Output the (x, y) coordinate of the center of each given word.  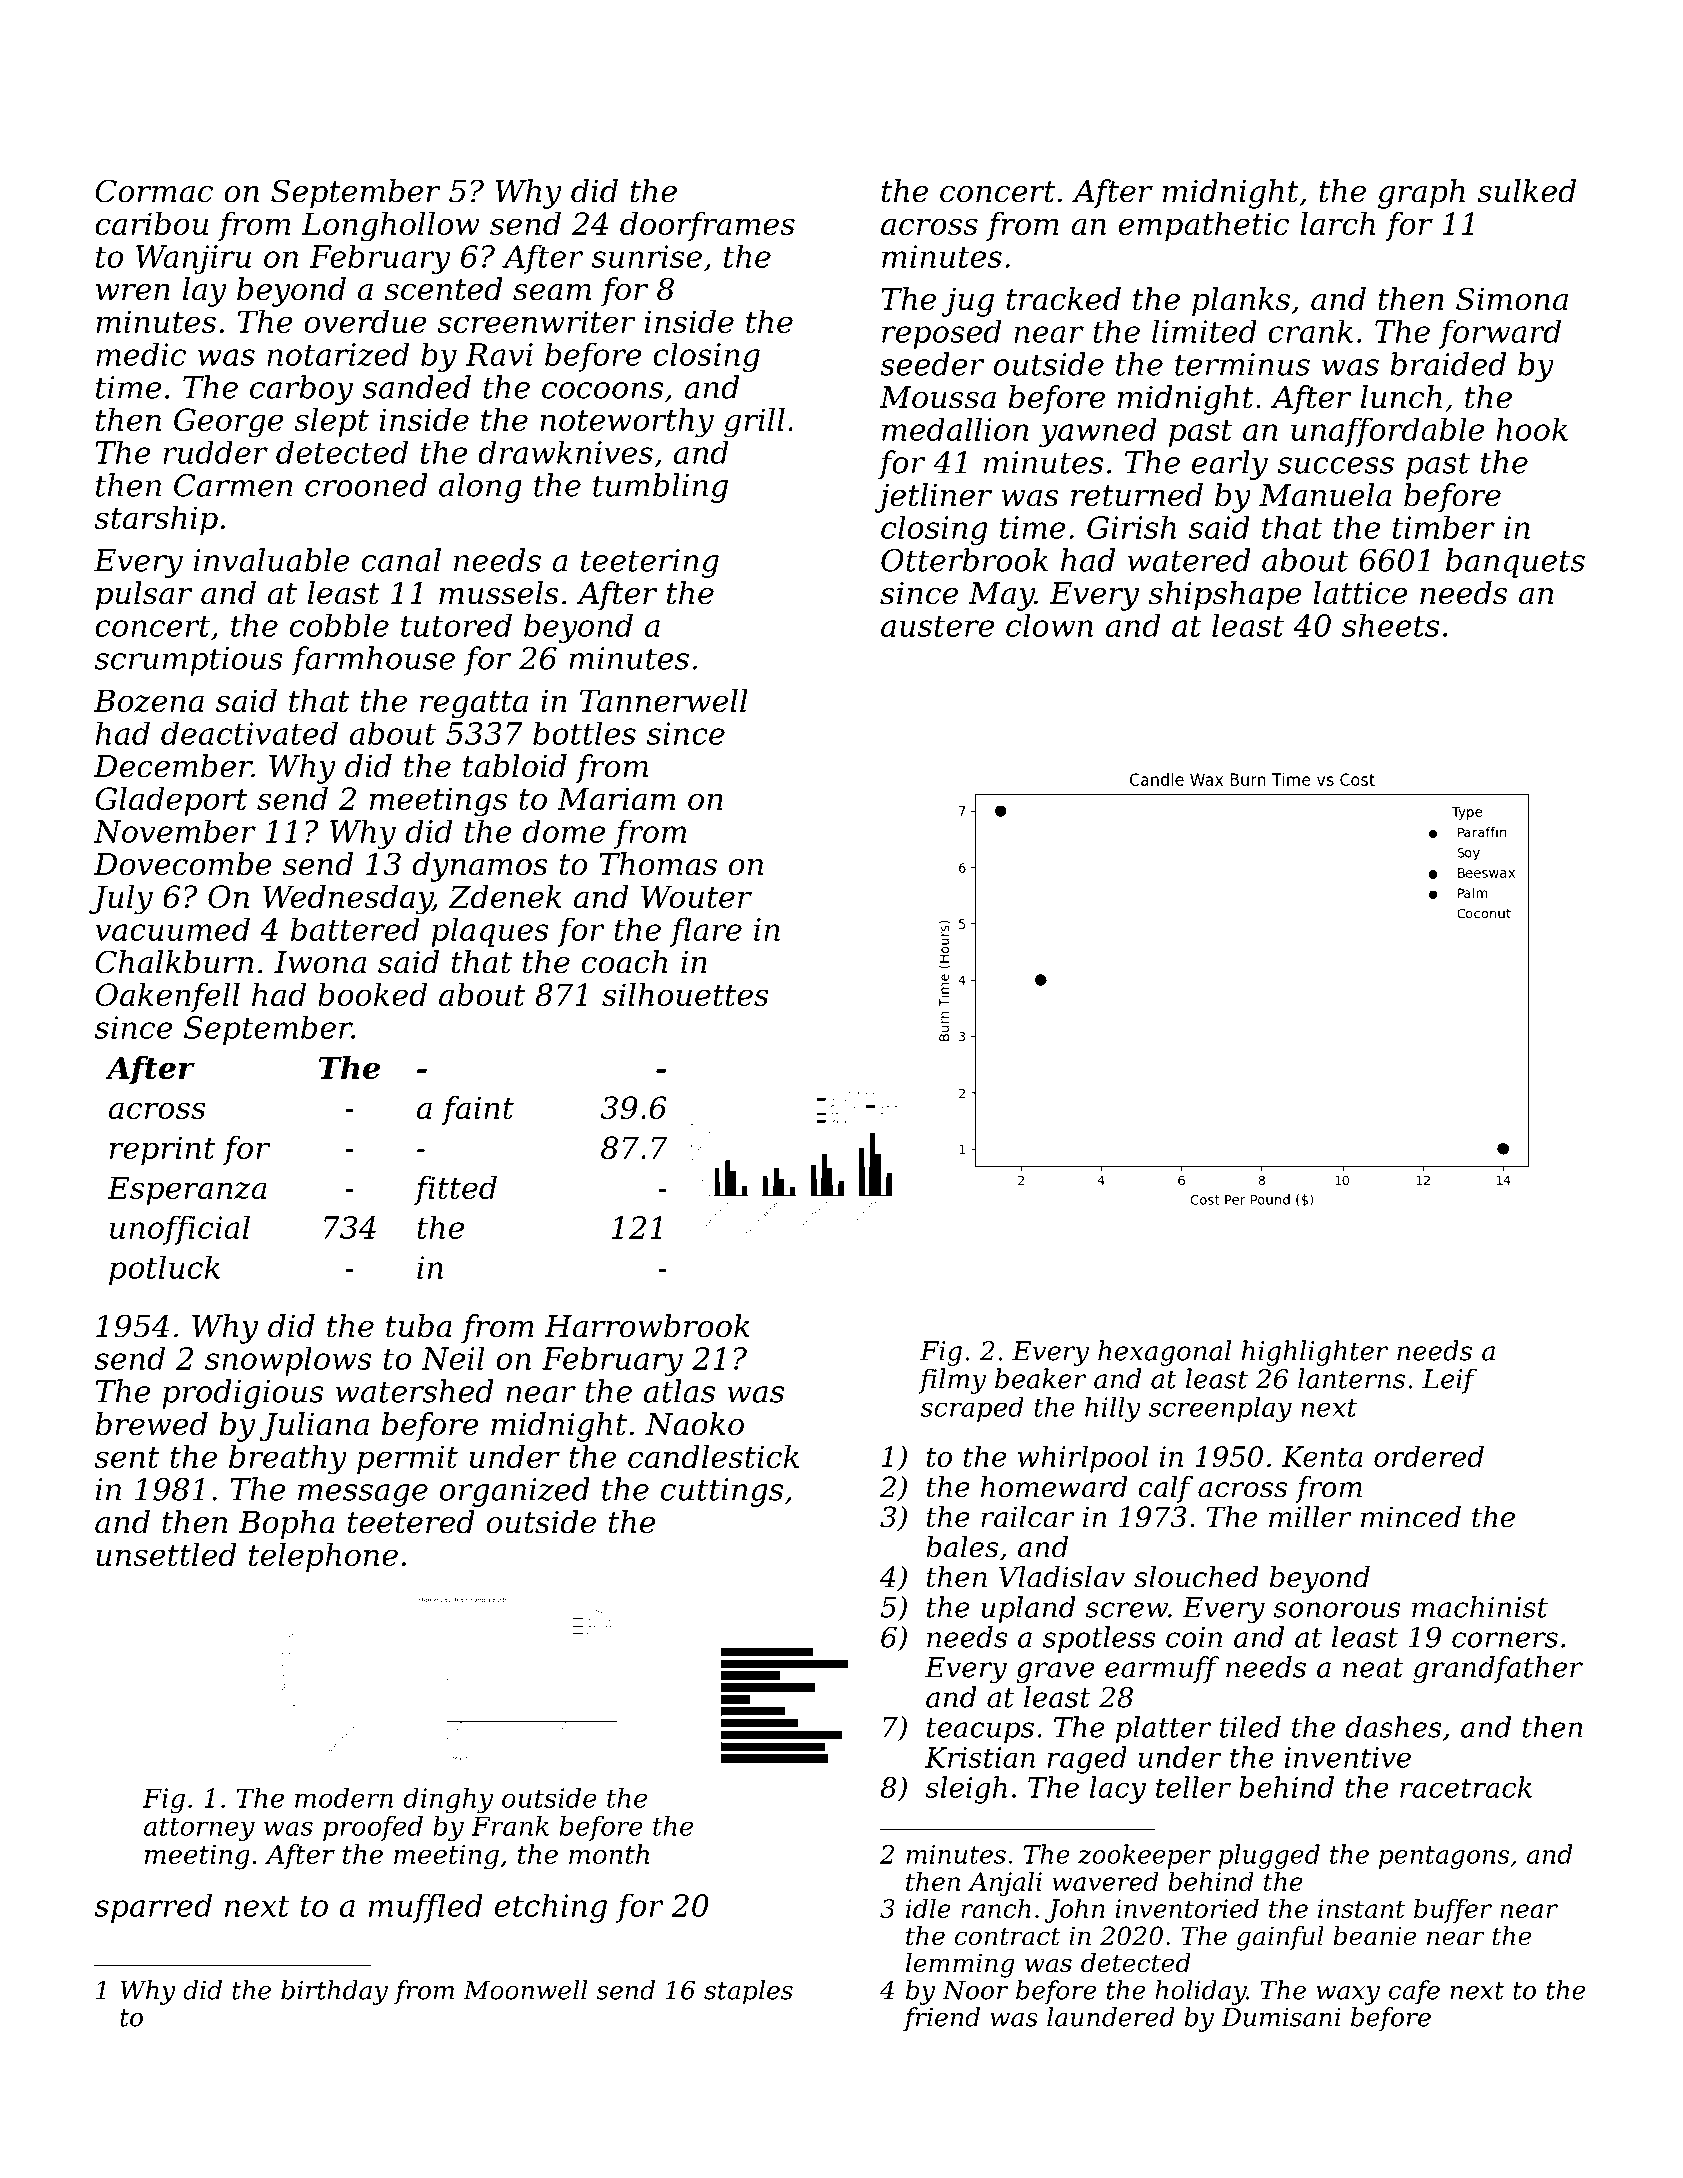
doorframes (707, 226)
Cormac (154, 191)
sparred (153, 1908)
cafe (1414, 1992)
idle (928, 1908)
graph (1421, 194)
